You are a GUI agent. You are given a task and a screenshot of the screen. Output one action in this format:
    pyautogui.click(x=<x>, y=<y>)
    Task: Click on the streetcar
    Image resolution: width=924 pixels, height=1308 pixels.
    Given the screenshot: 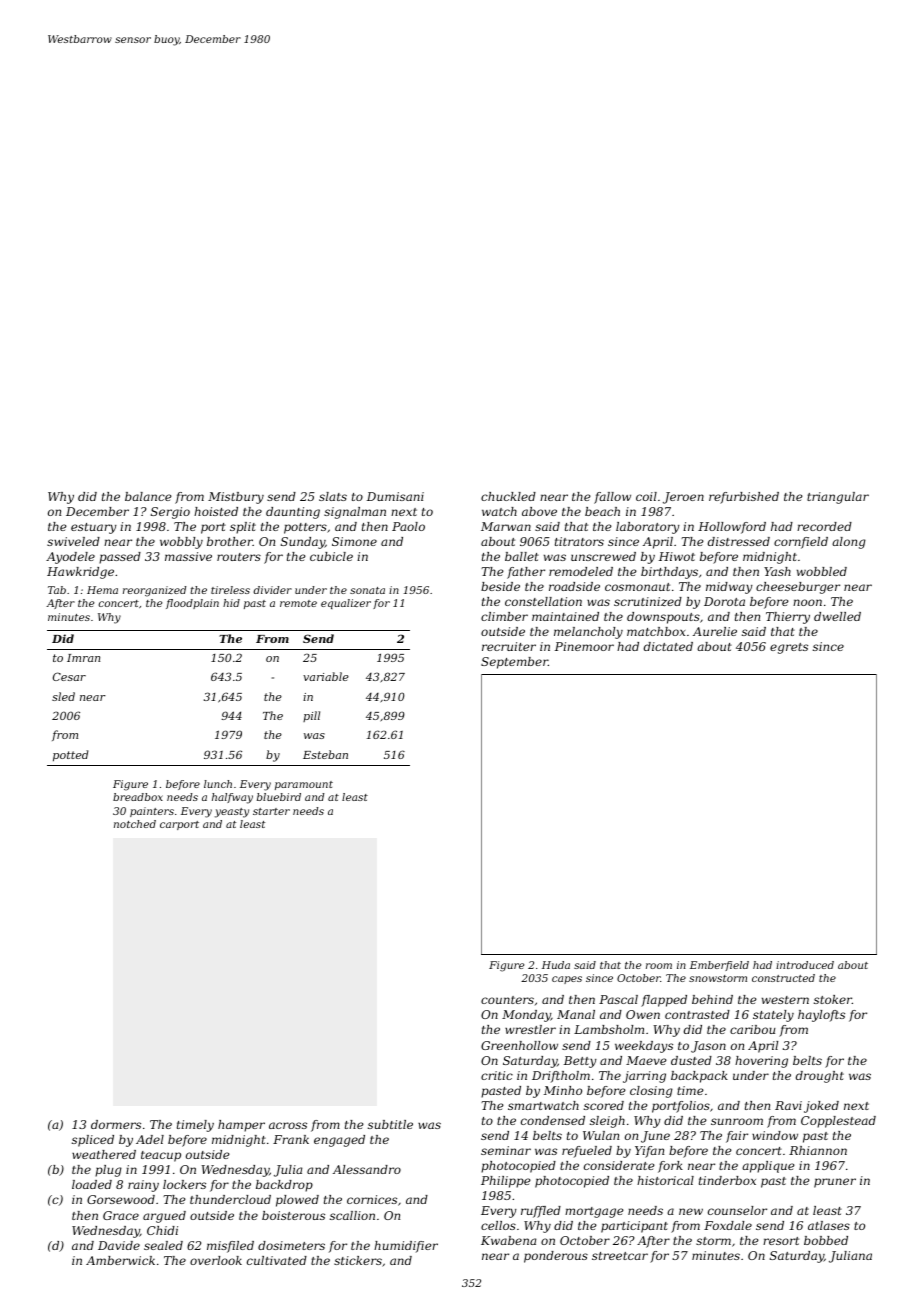 What is the action you would take?
    pyautogui.click(x=620, y=1256)
